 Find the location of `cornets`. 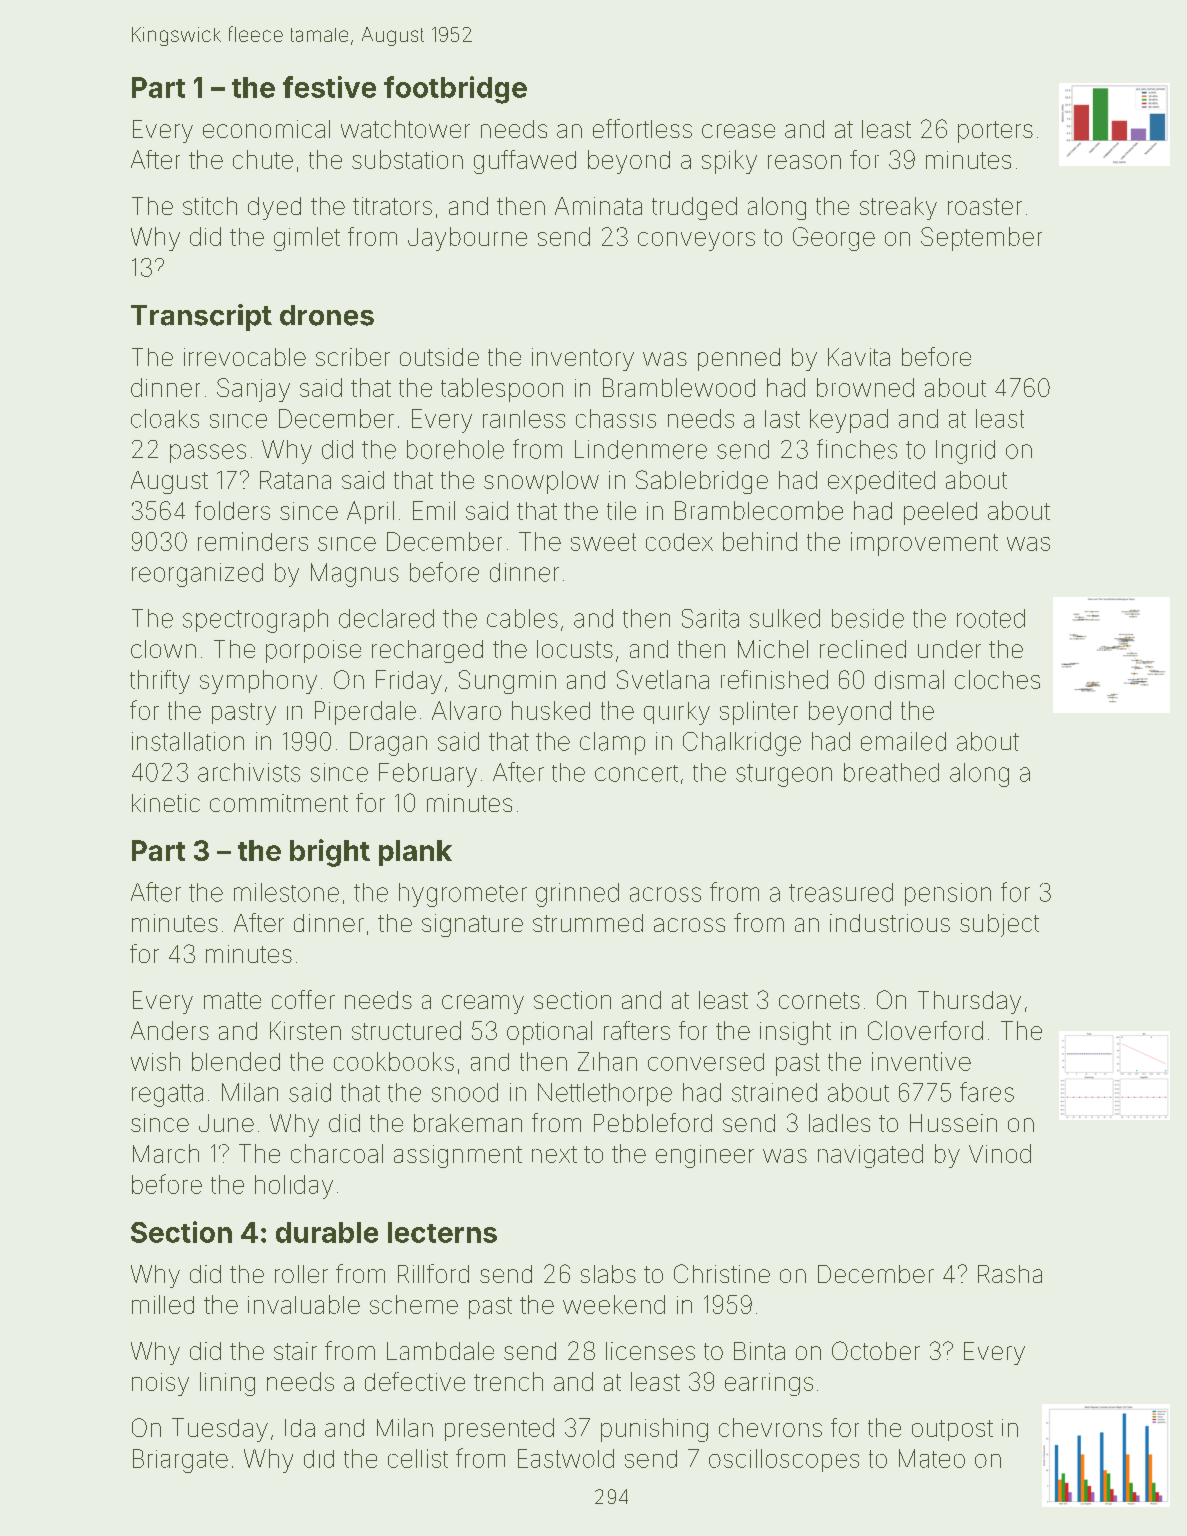

cornets is located at coordinates (819, 1000).
